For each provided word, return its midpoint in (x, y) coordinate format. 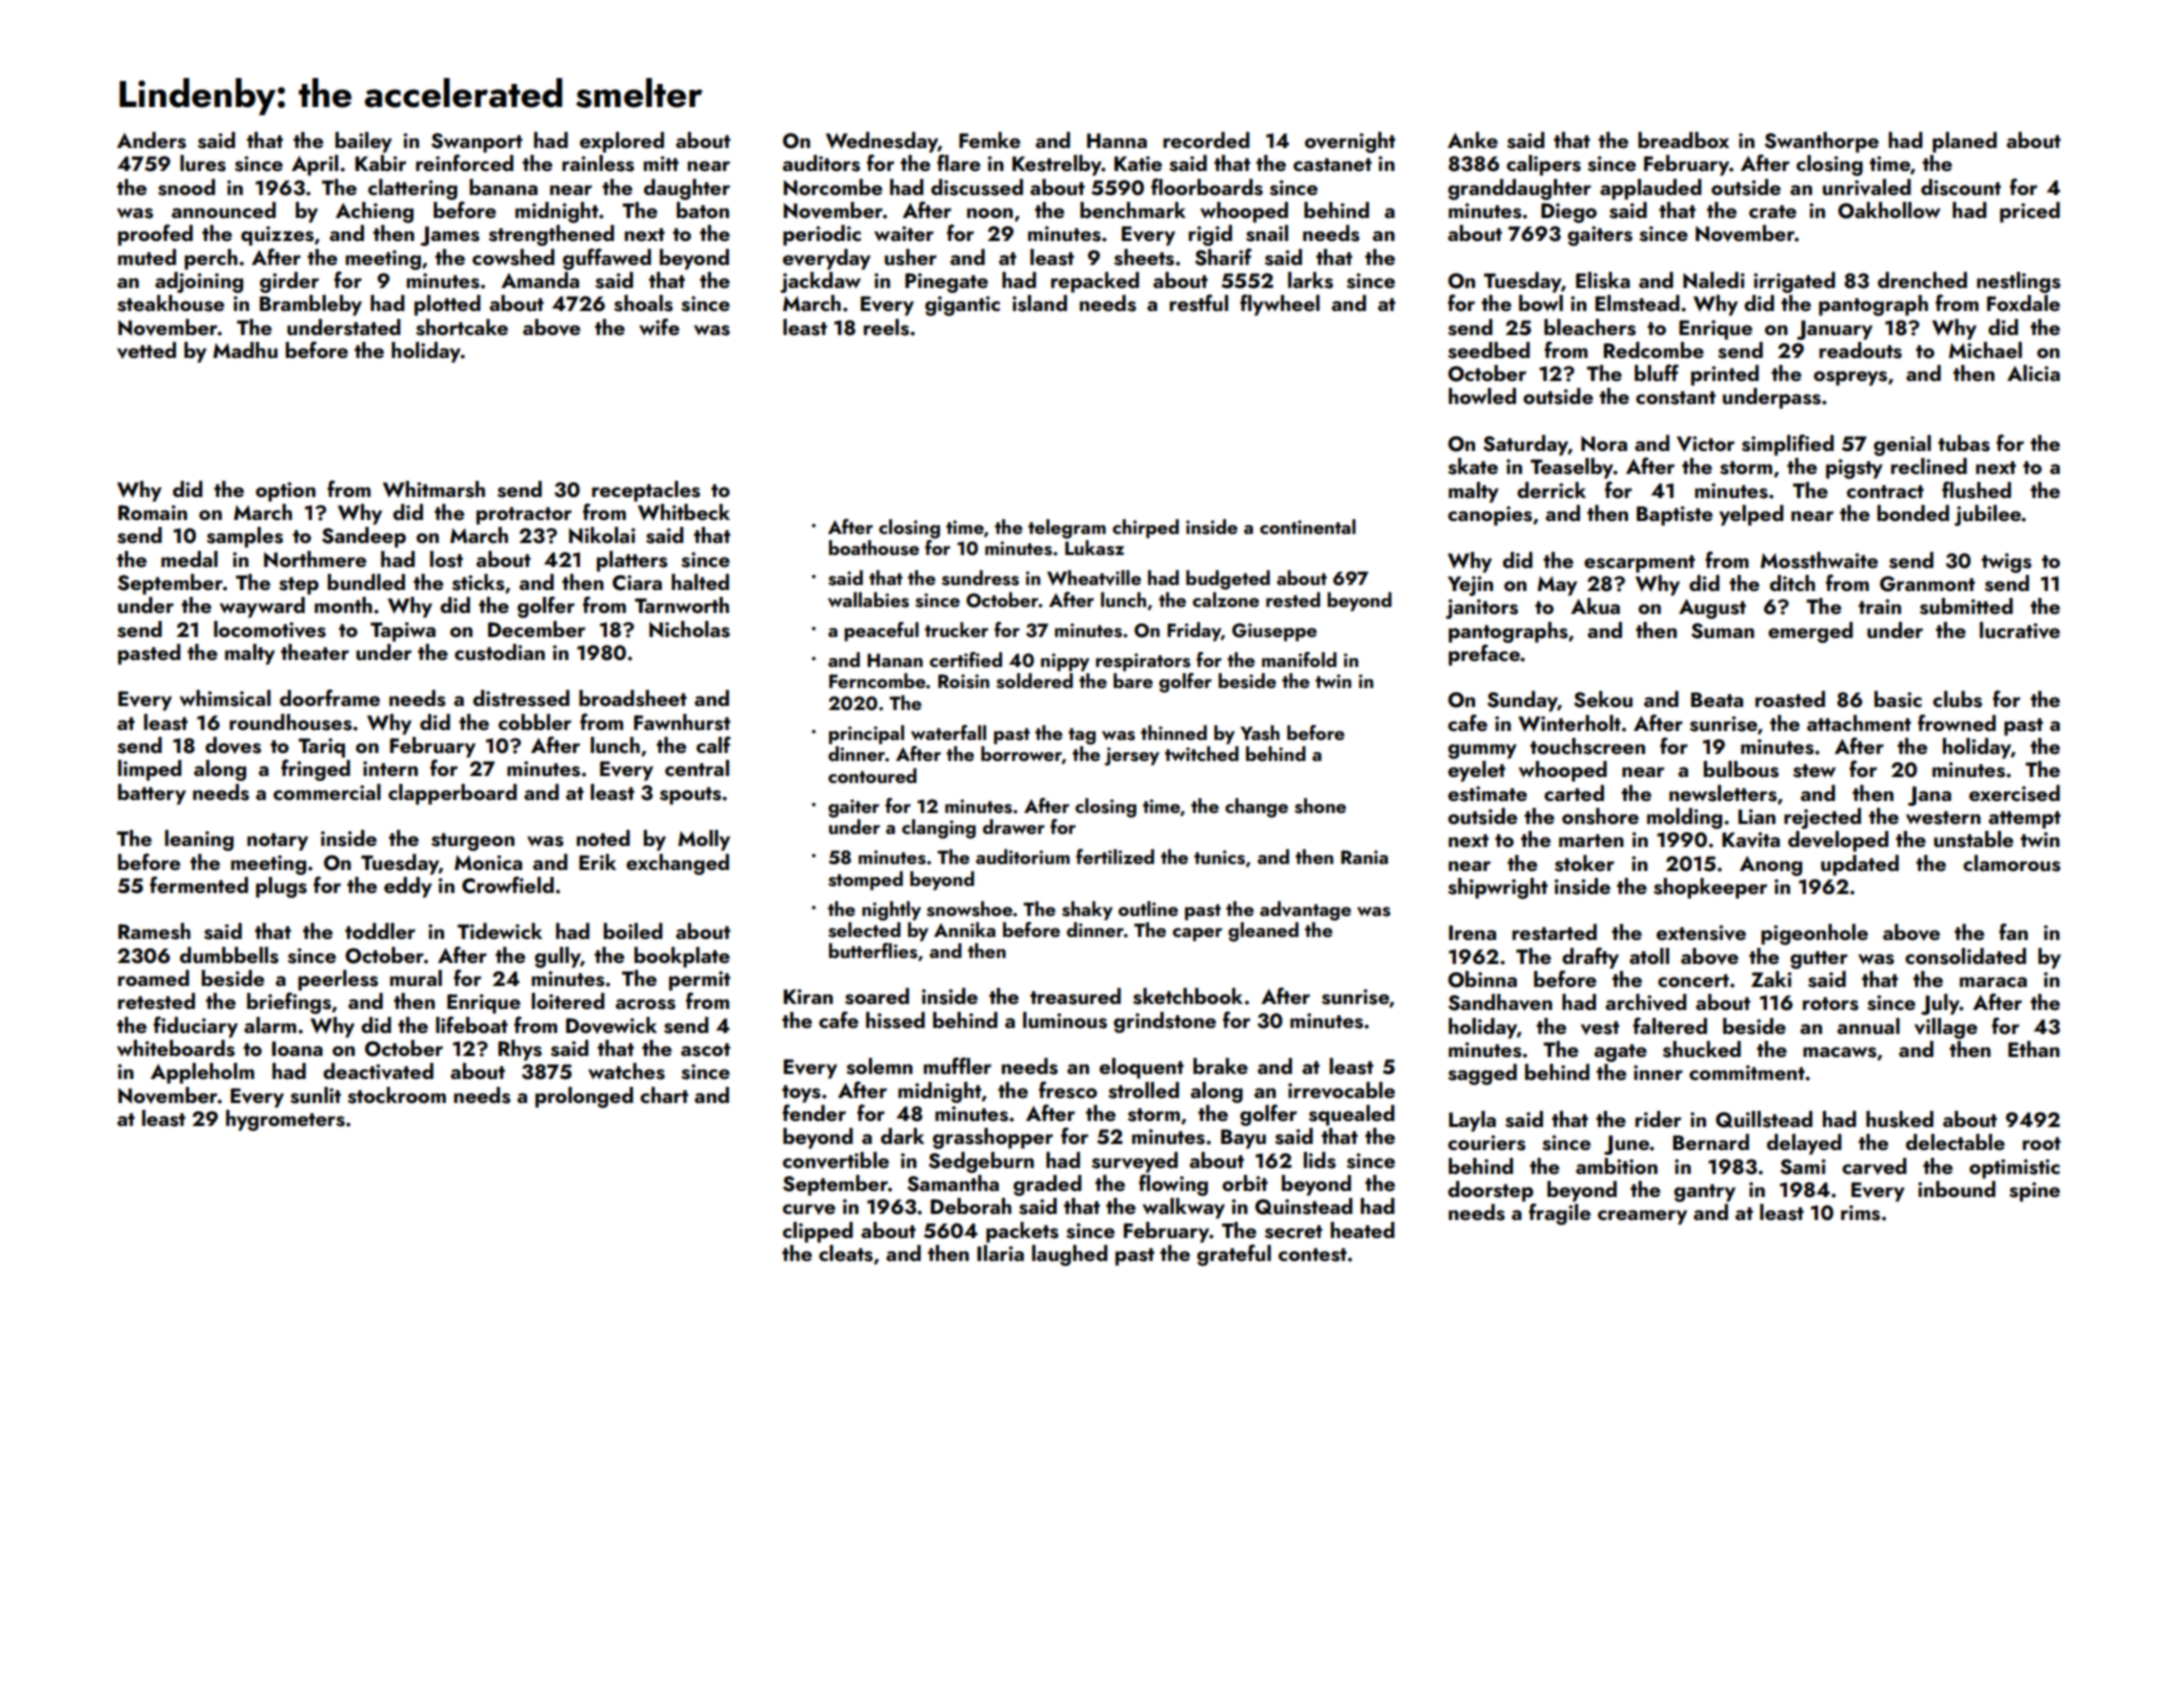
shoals (643, 303)
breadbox (1683, 140)
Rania (1364, 857)
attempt (2025, 820)
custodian (500, 652)
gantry (1705, 1193)
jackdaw (820, 282)
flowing (1173, 1185)
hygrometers (285, 1120)
